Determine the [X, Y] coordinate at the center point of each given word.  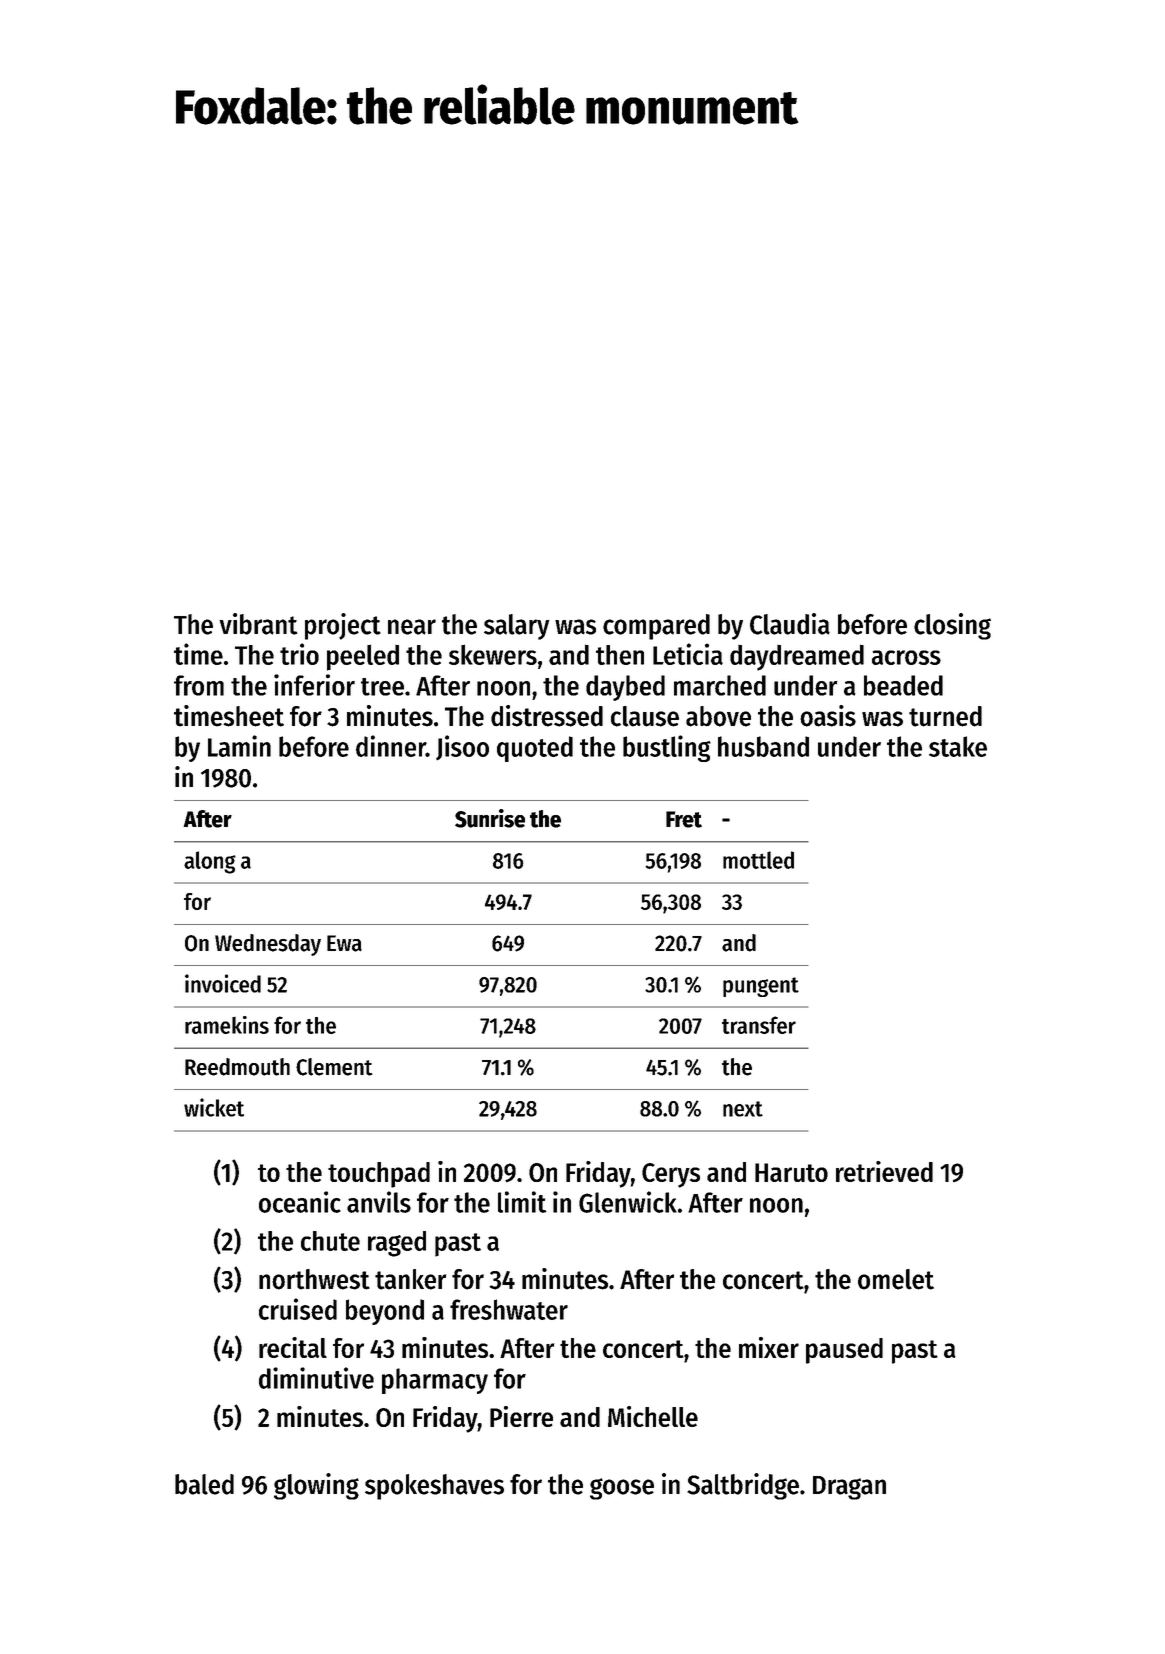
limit [522, 1202]
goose [622, 1489]
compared [656, 627]
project [343, 626]
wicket [214, 1107]
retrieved [884, 1171]
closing [952, 626]
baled [204, 1484]
